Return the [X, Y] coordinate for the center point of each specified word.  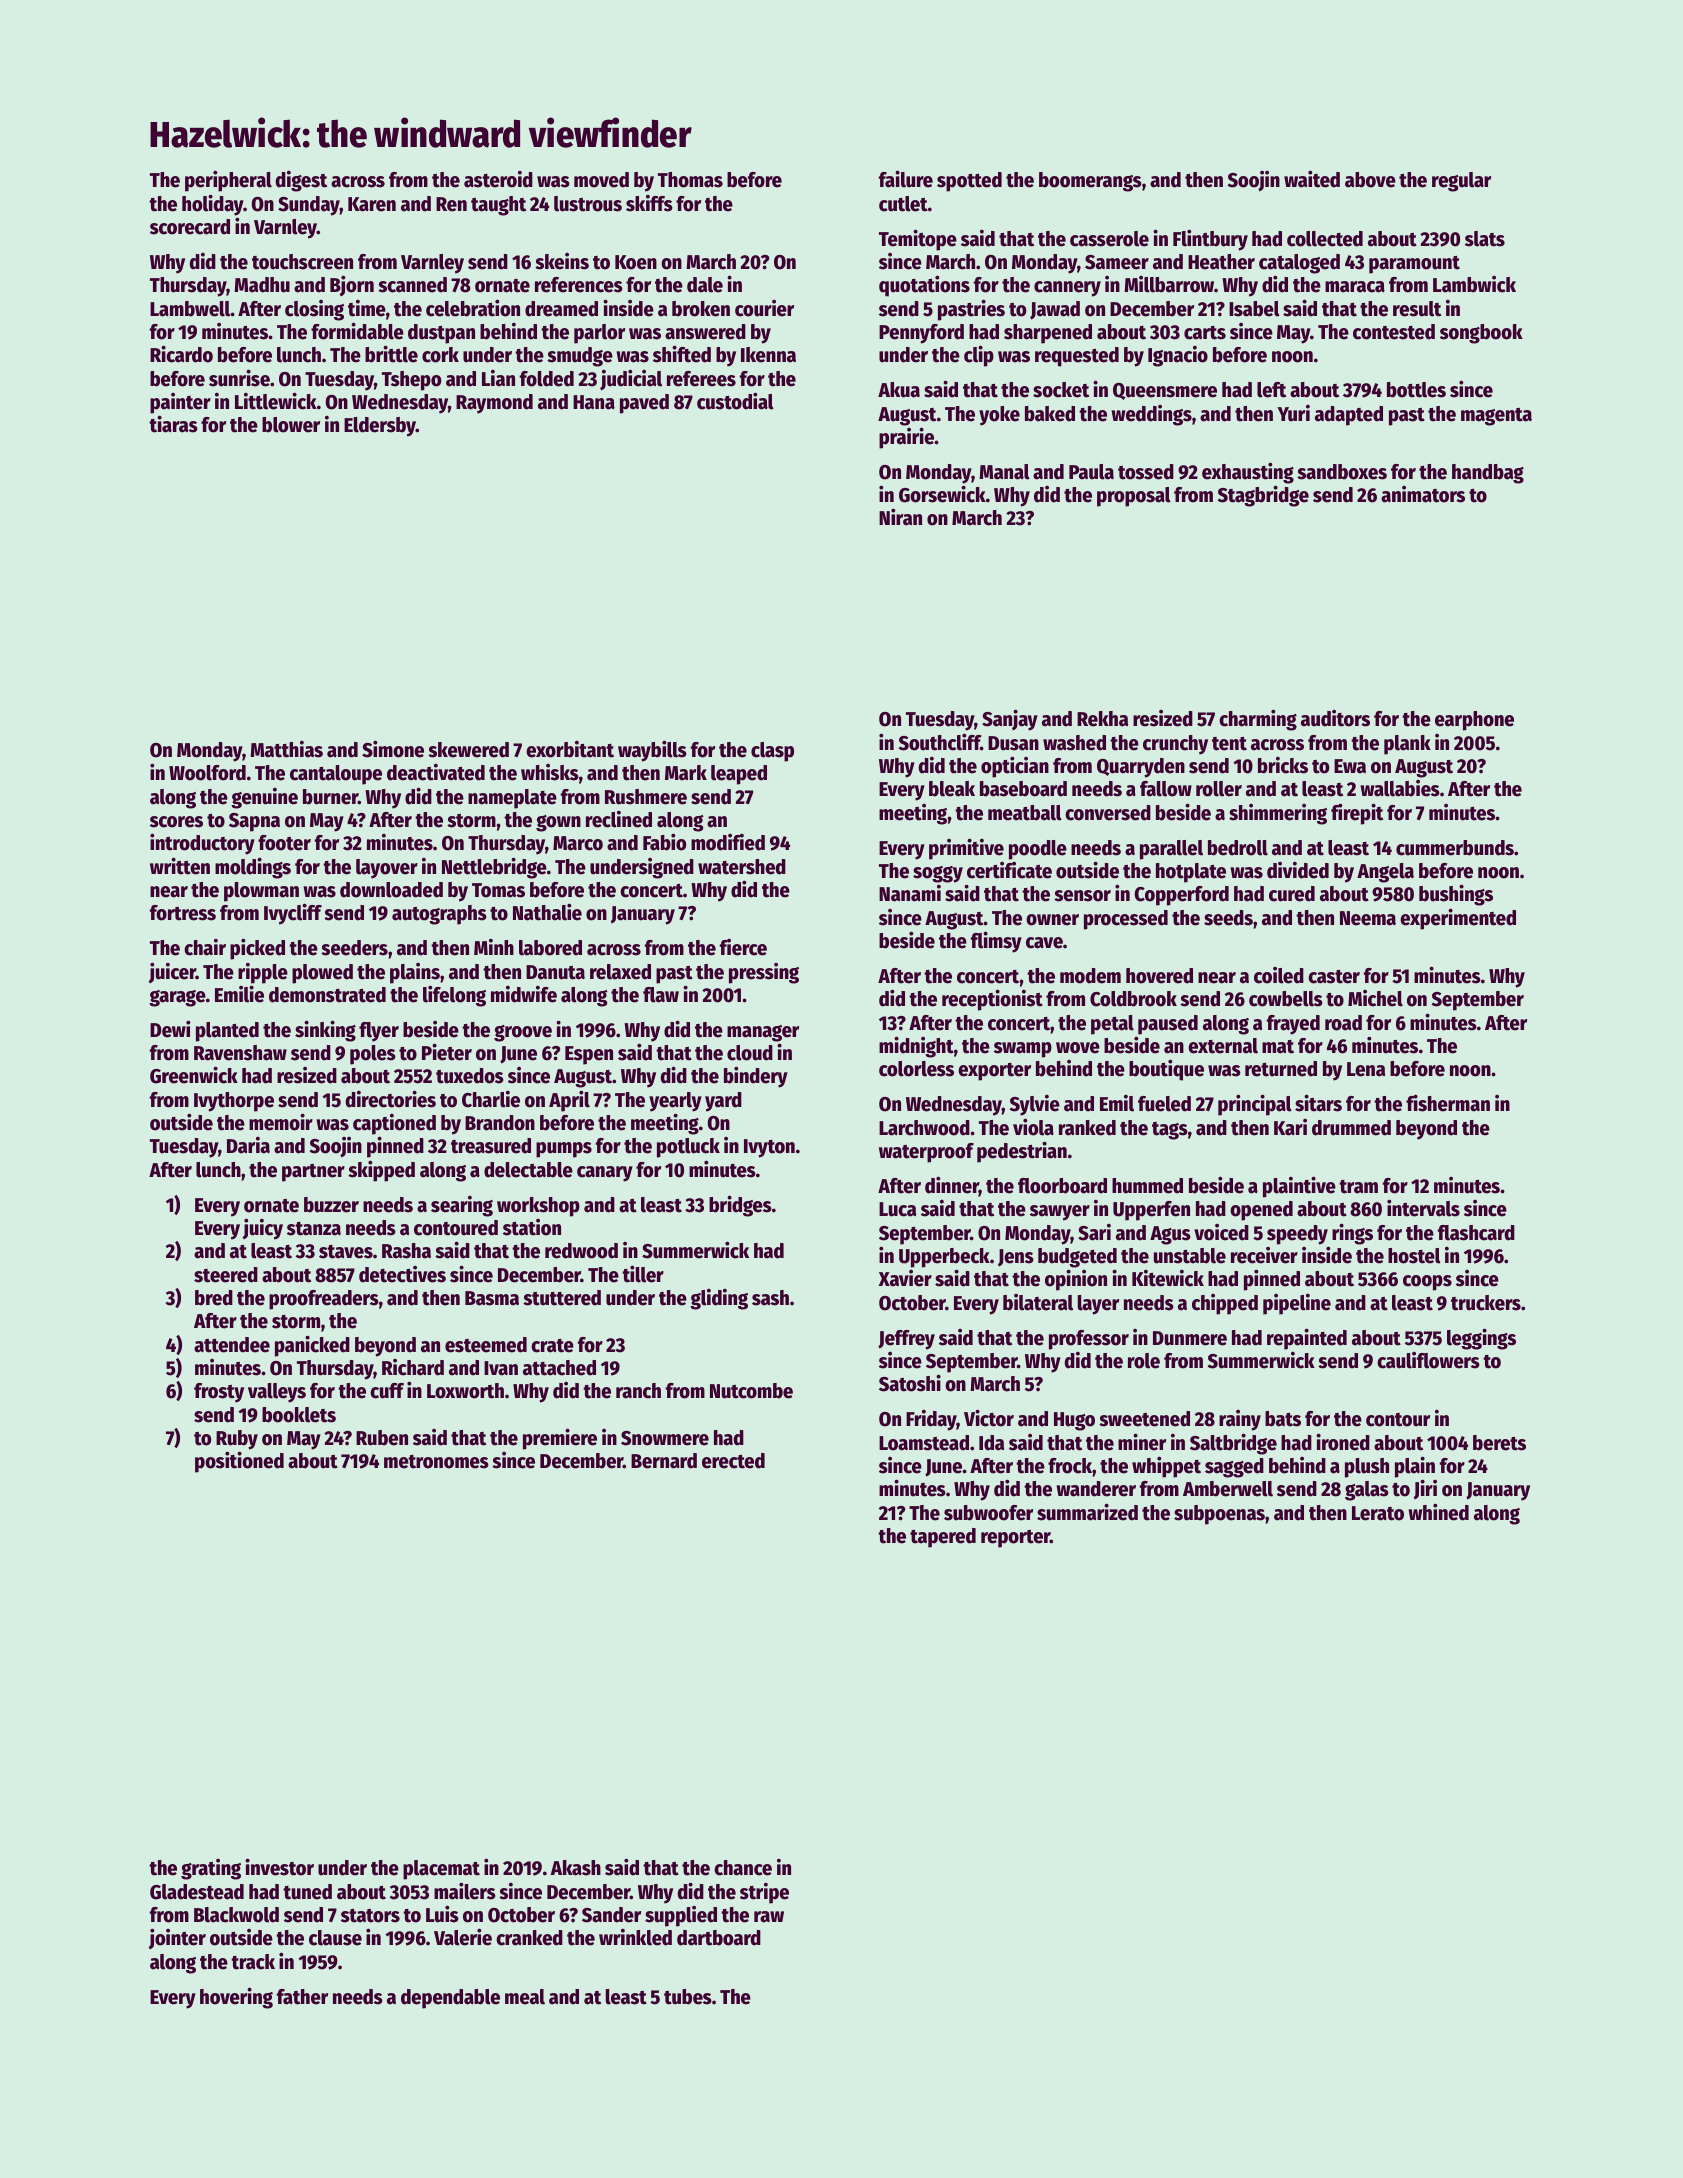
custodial [735, 401]
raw [769, 1917]
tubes [688, 1997]
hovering [236, 1998]
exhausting [1248, 473]
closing [314, 310]
